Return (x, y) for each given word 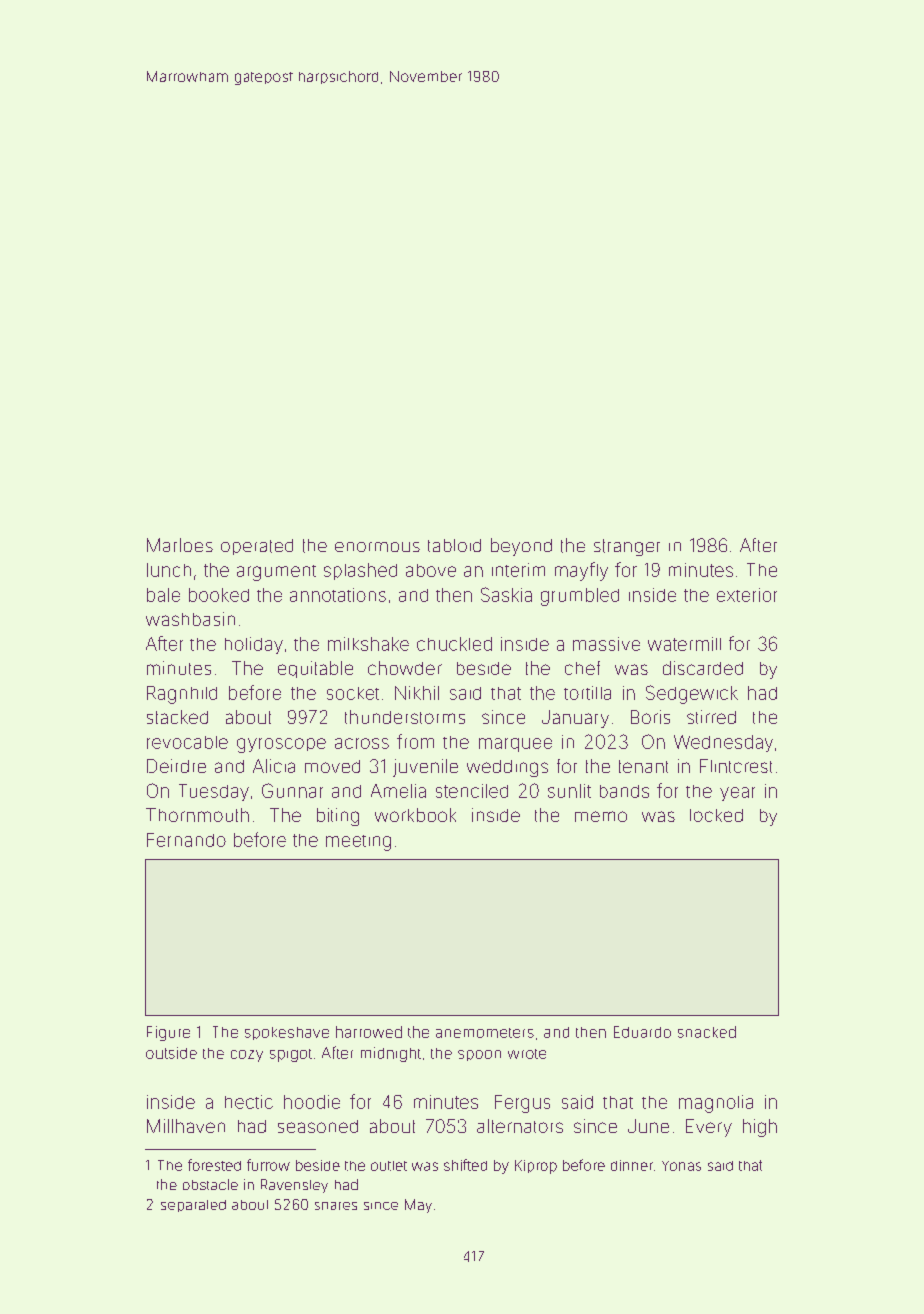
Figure (168, 1033)
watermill (684, 644)
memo (601, 816)
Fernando (186, 840)
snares (336, 1206)
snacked (707, 1032)
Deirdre (176, 766)
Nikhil (417, 693)
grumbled (580, 597)
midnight (391, 1054)
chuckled (454, 644)
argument (276, 573)
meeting (358, 843)
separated (193, 1206)
